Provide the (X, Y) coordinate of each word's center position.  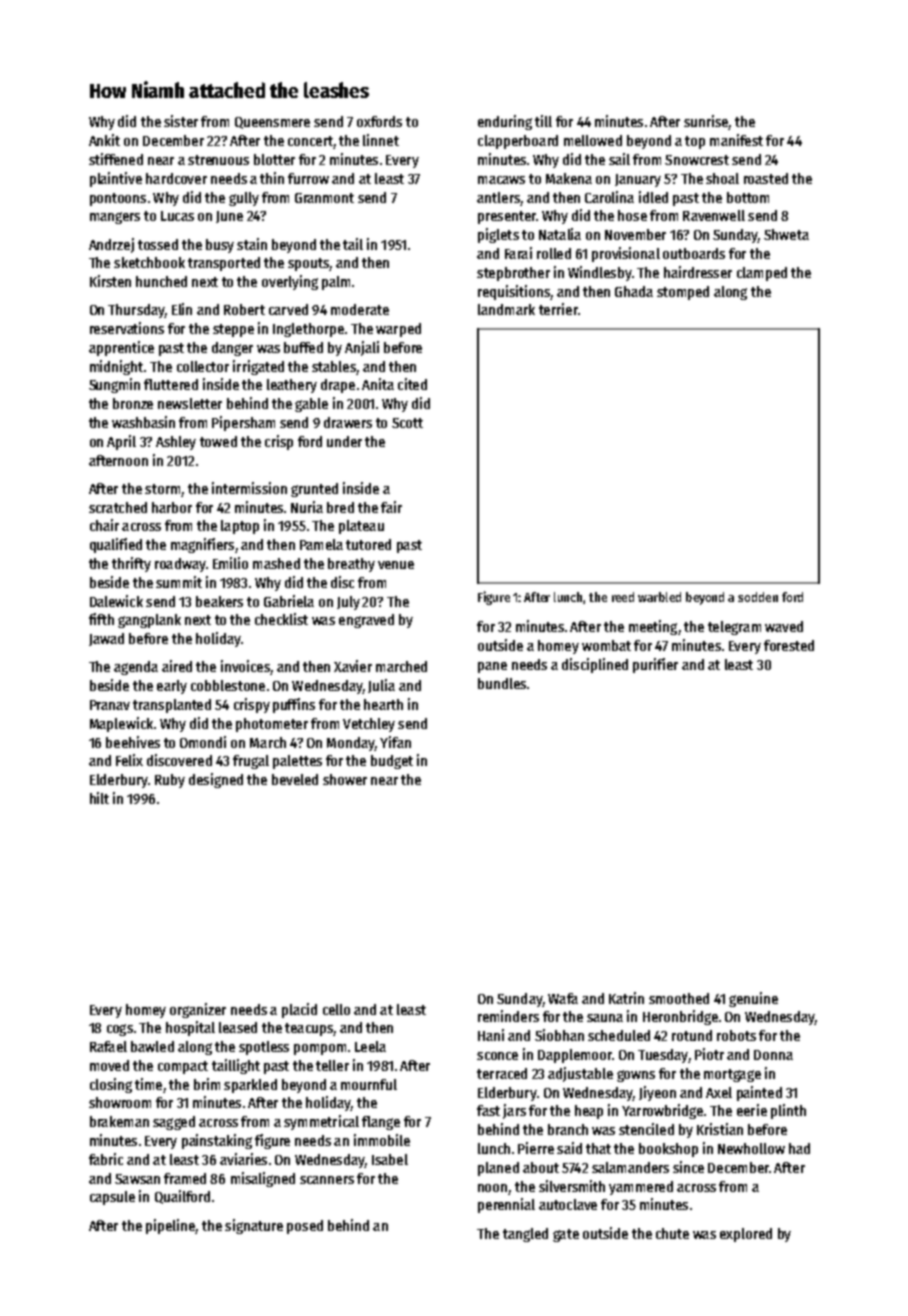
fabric (106, 1159)
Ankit (104, 140)
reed (623, 597)
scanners (327, 1180)
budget (392, 762)
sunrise (706, 122)
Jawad (106, 639)
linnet (381, 140)
